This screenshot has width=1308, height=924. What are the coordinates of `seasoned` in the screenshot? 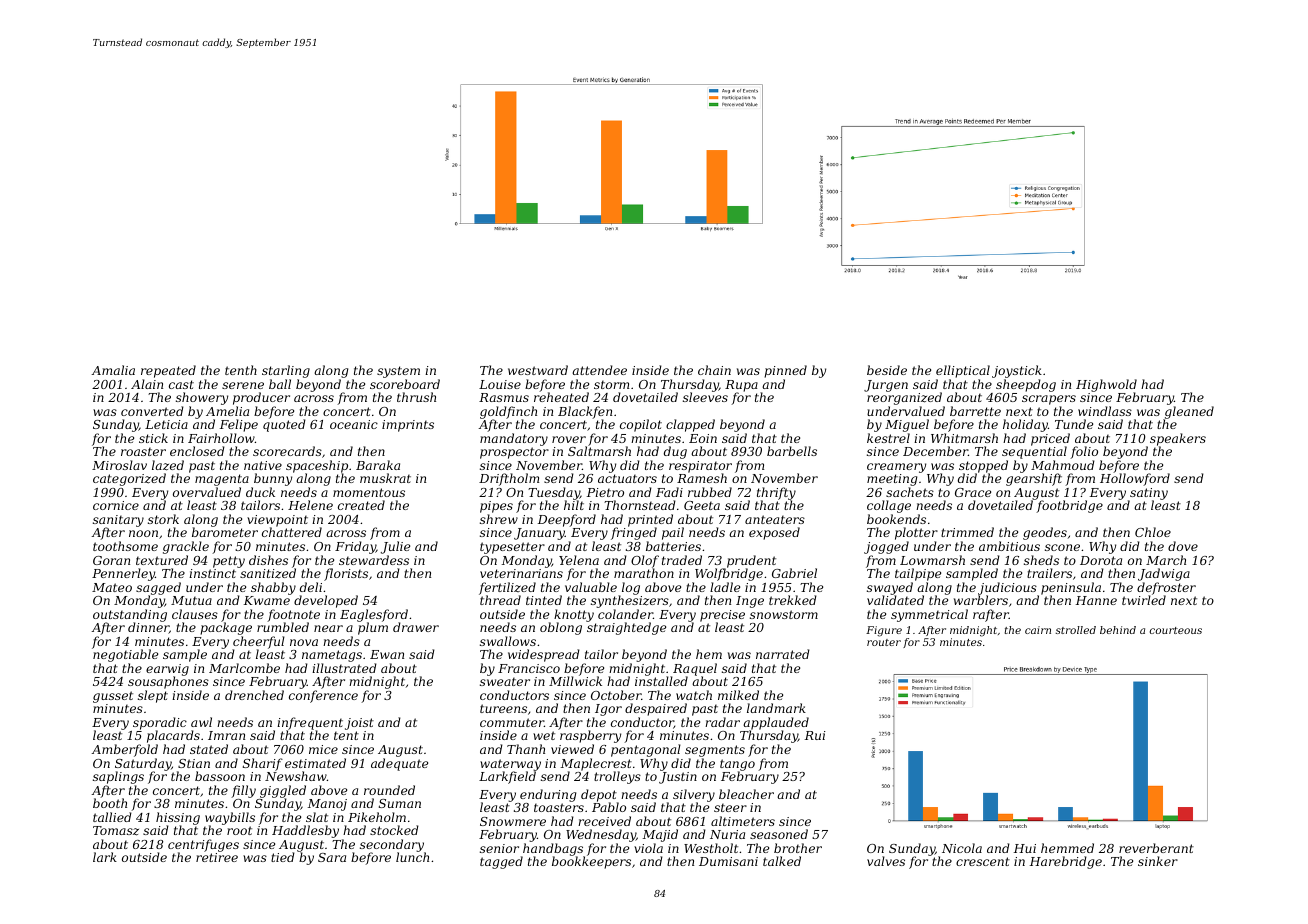 It's located at (779, 834).
